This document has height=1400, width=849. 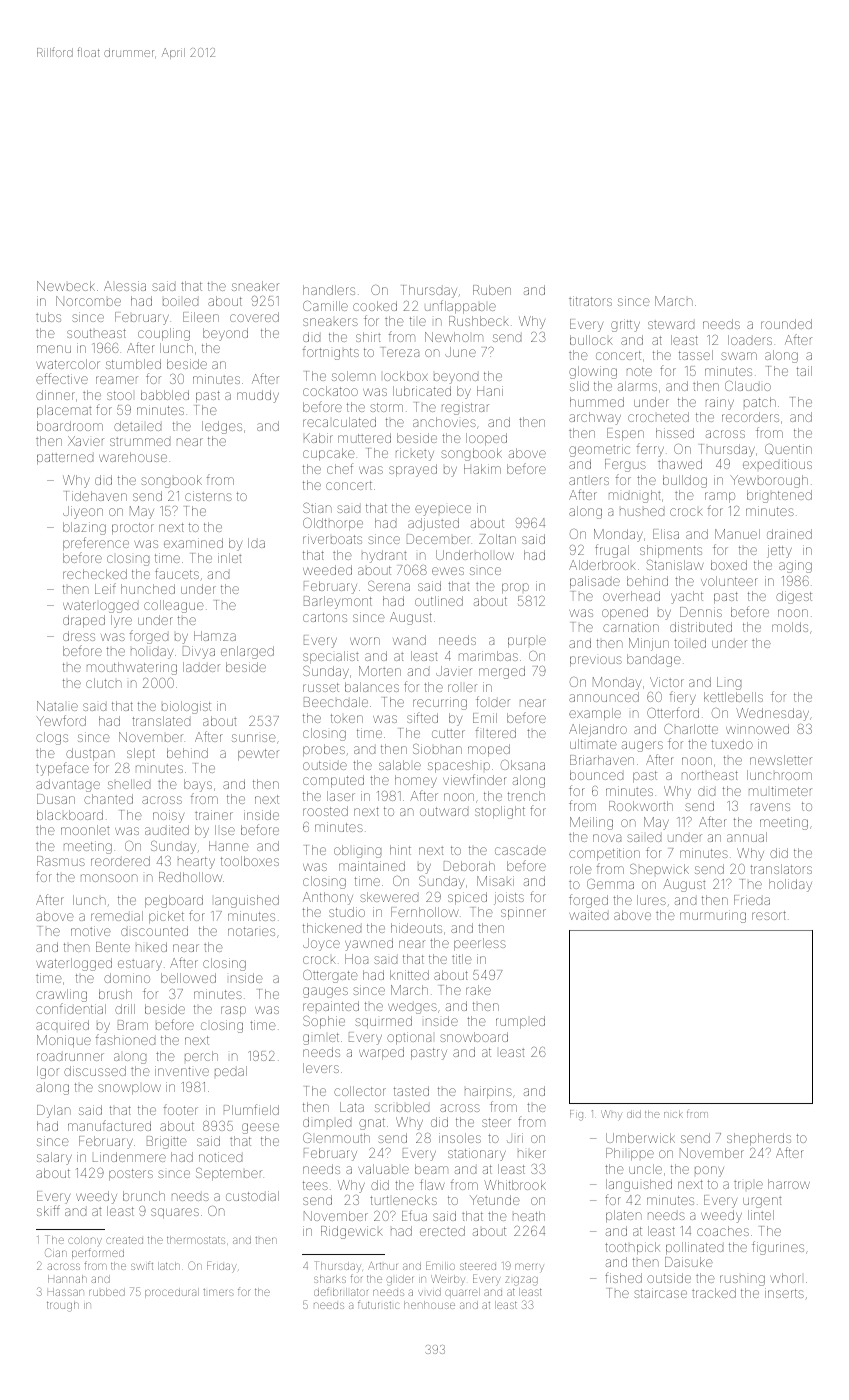 I want to click on steward, so click(x=671, y=325).
